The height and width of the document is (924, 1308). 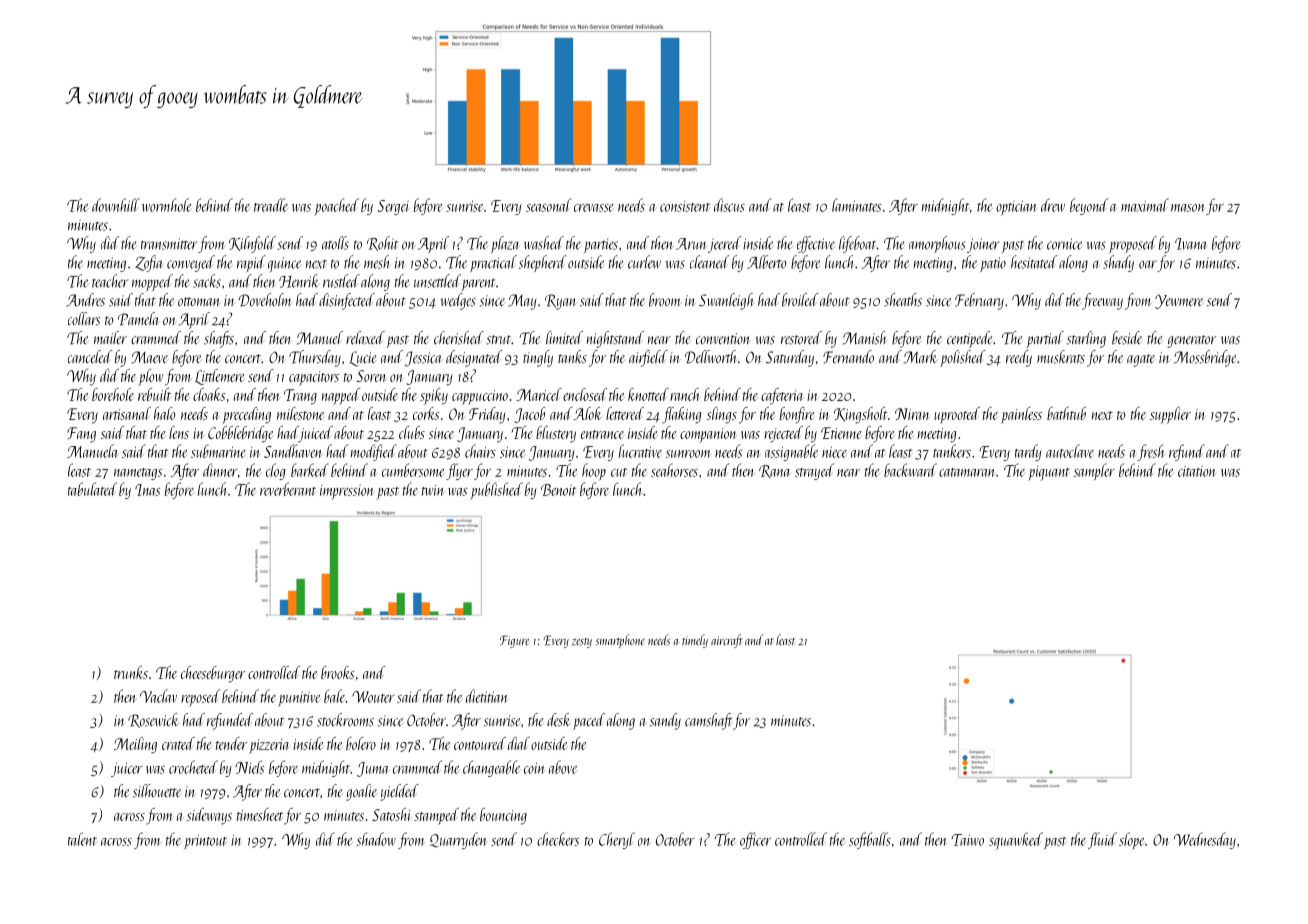 What do you see at coordinates (1131, 841) in the document?
I see `slope` at bounding box center [1131, 841].
